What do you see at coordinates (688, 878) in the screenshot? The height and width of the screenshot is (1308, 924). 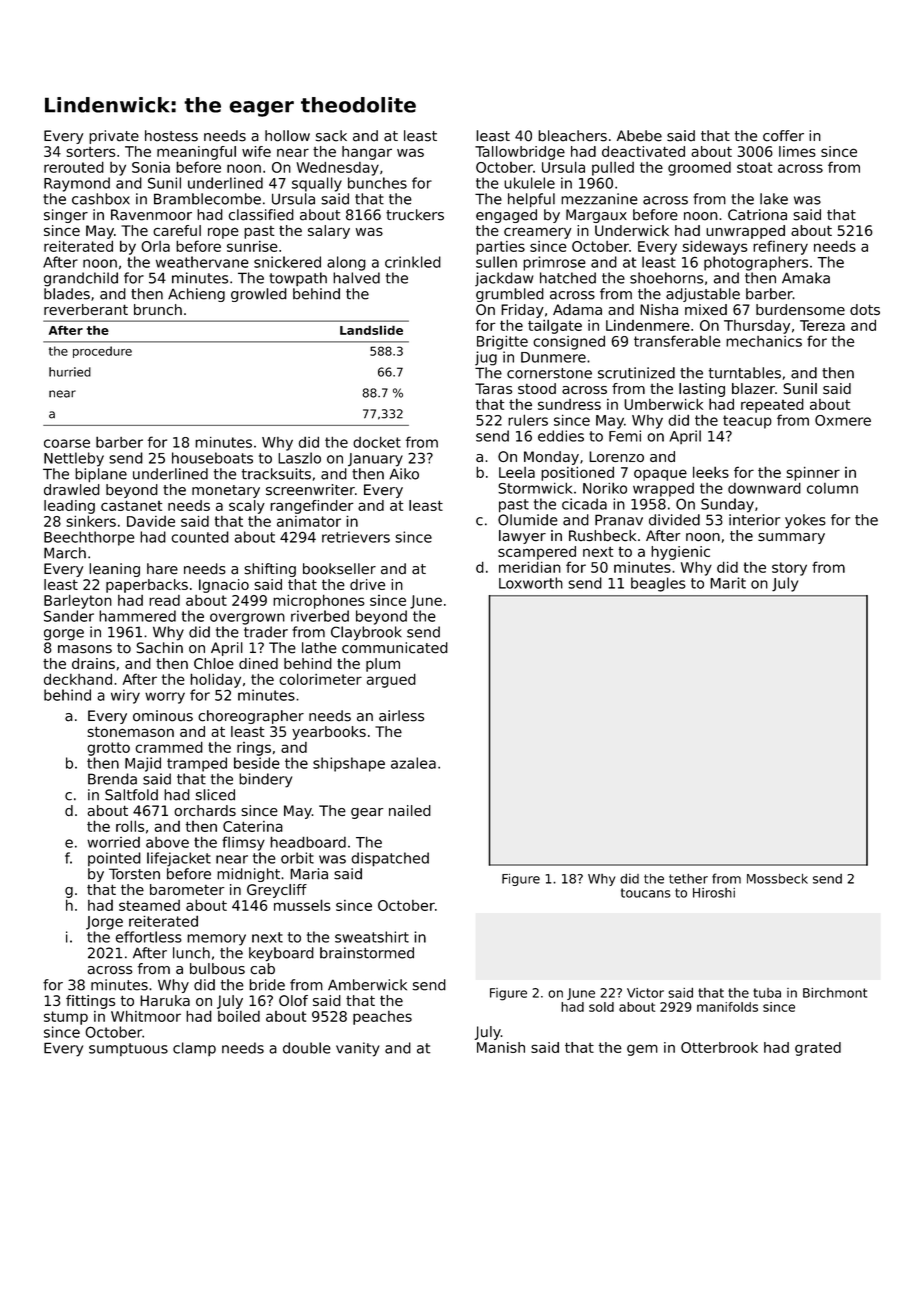 I see `tether` at bounding box center [688, 878].
